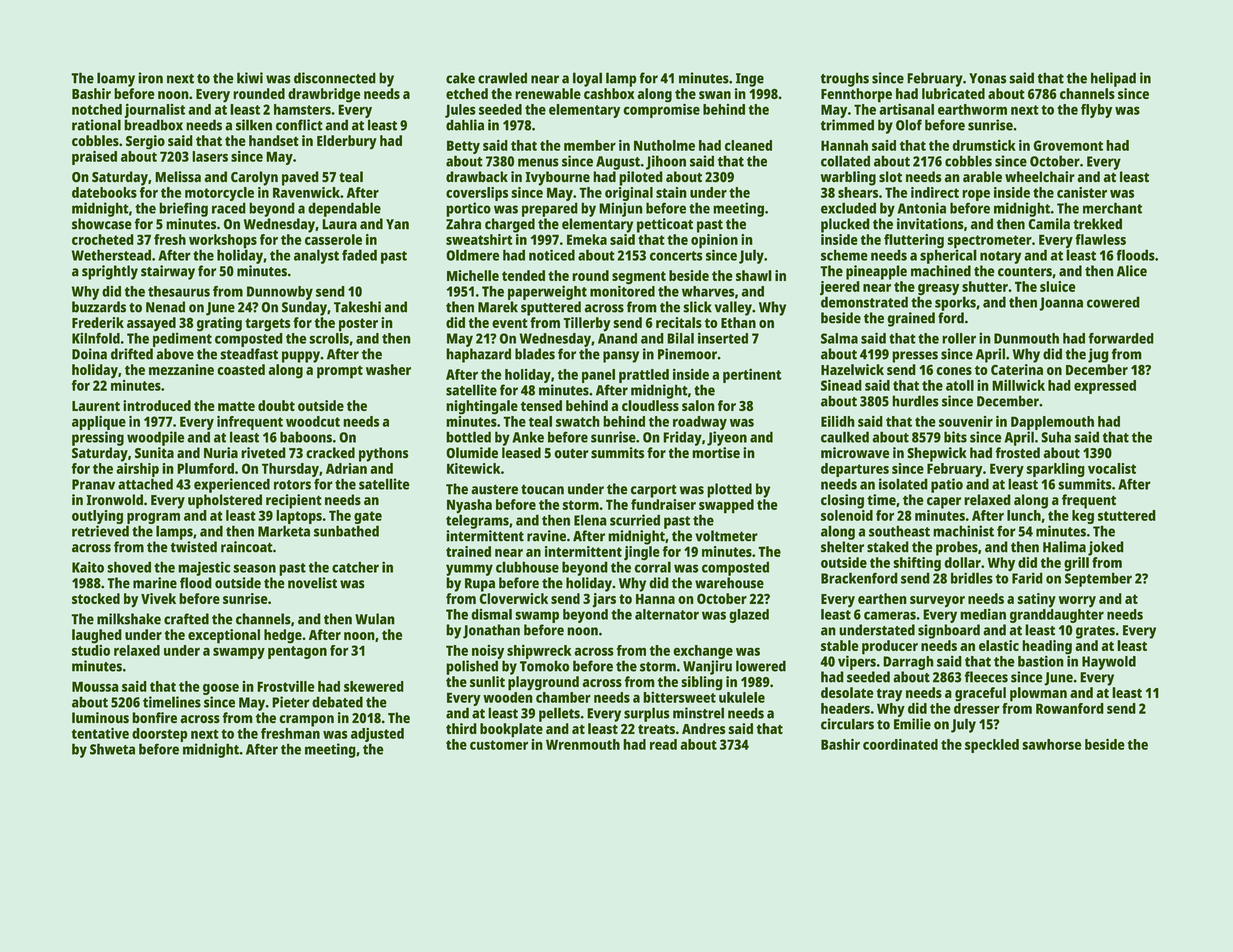  What do you see at coordinates (1024, 515) in the screenshot?
I see `lunch` at bounding box center [1024, 515].
